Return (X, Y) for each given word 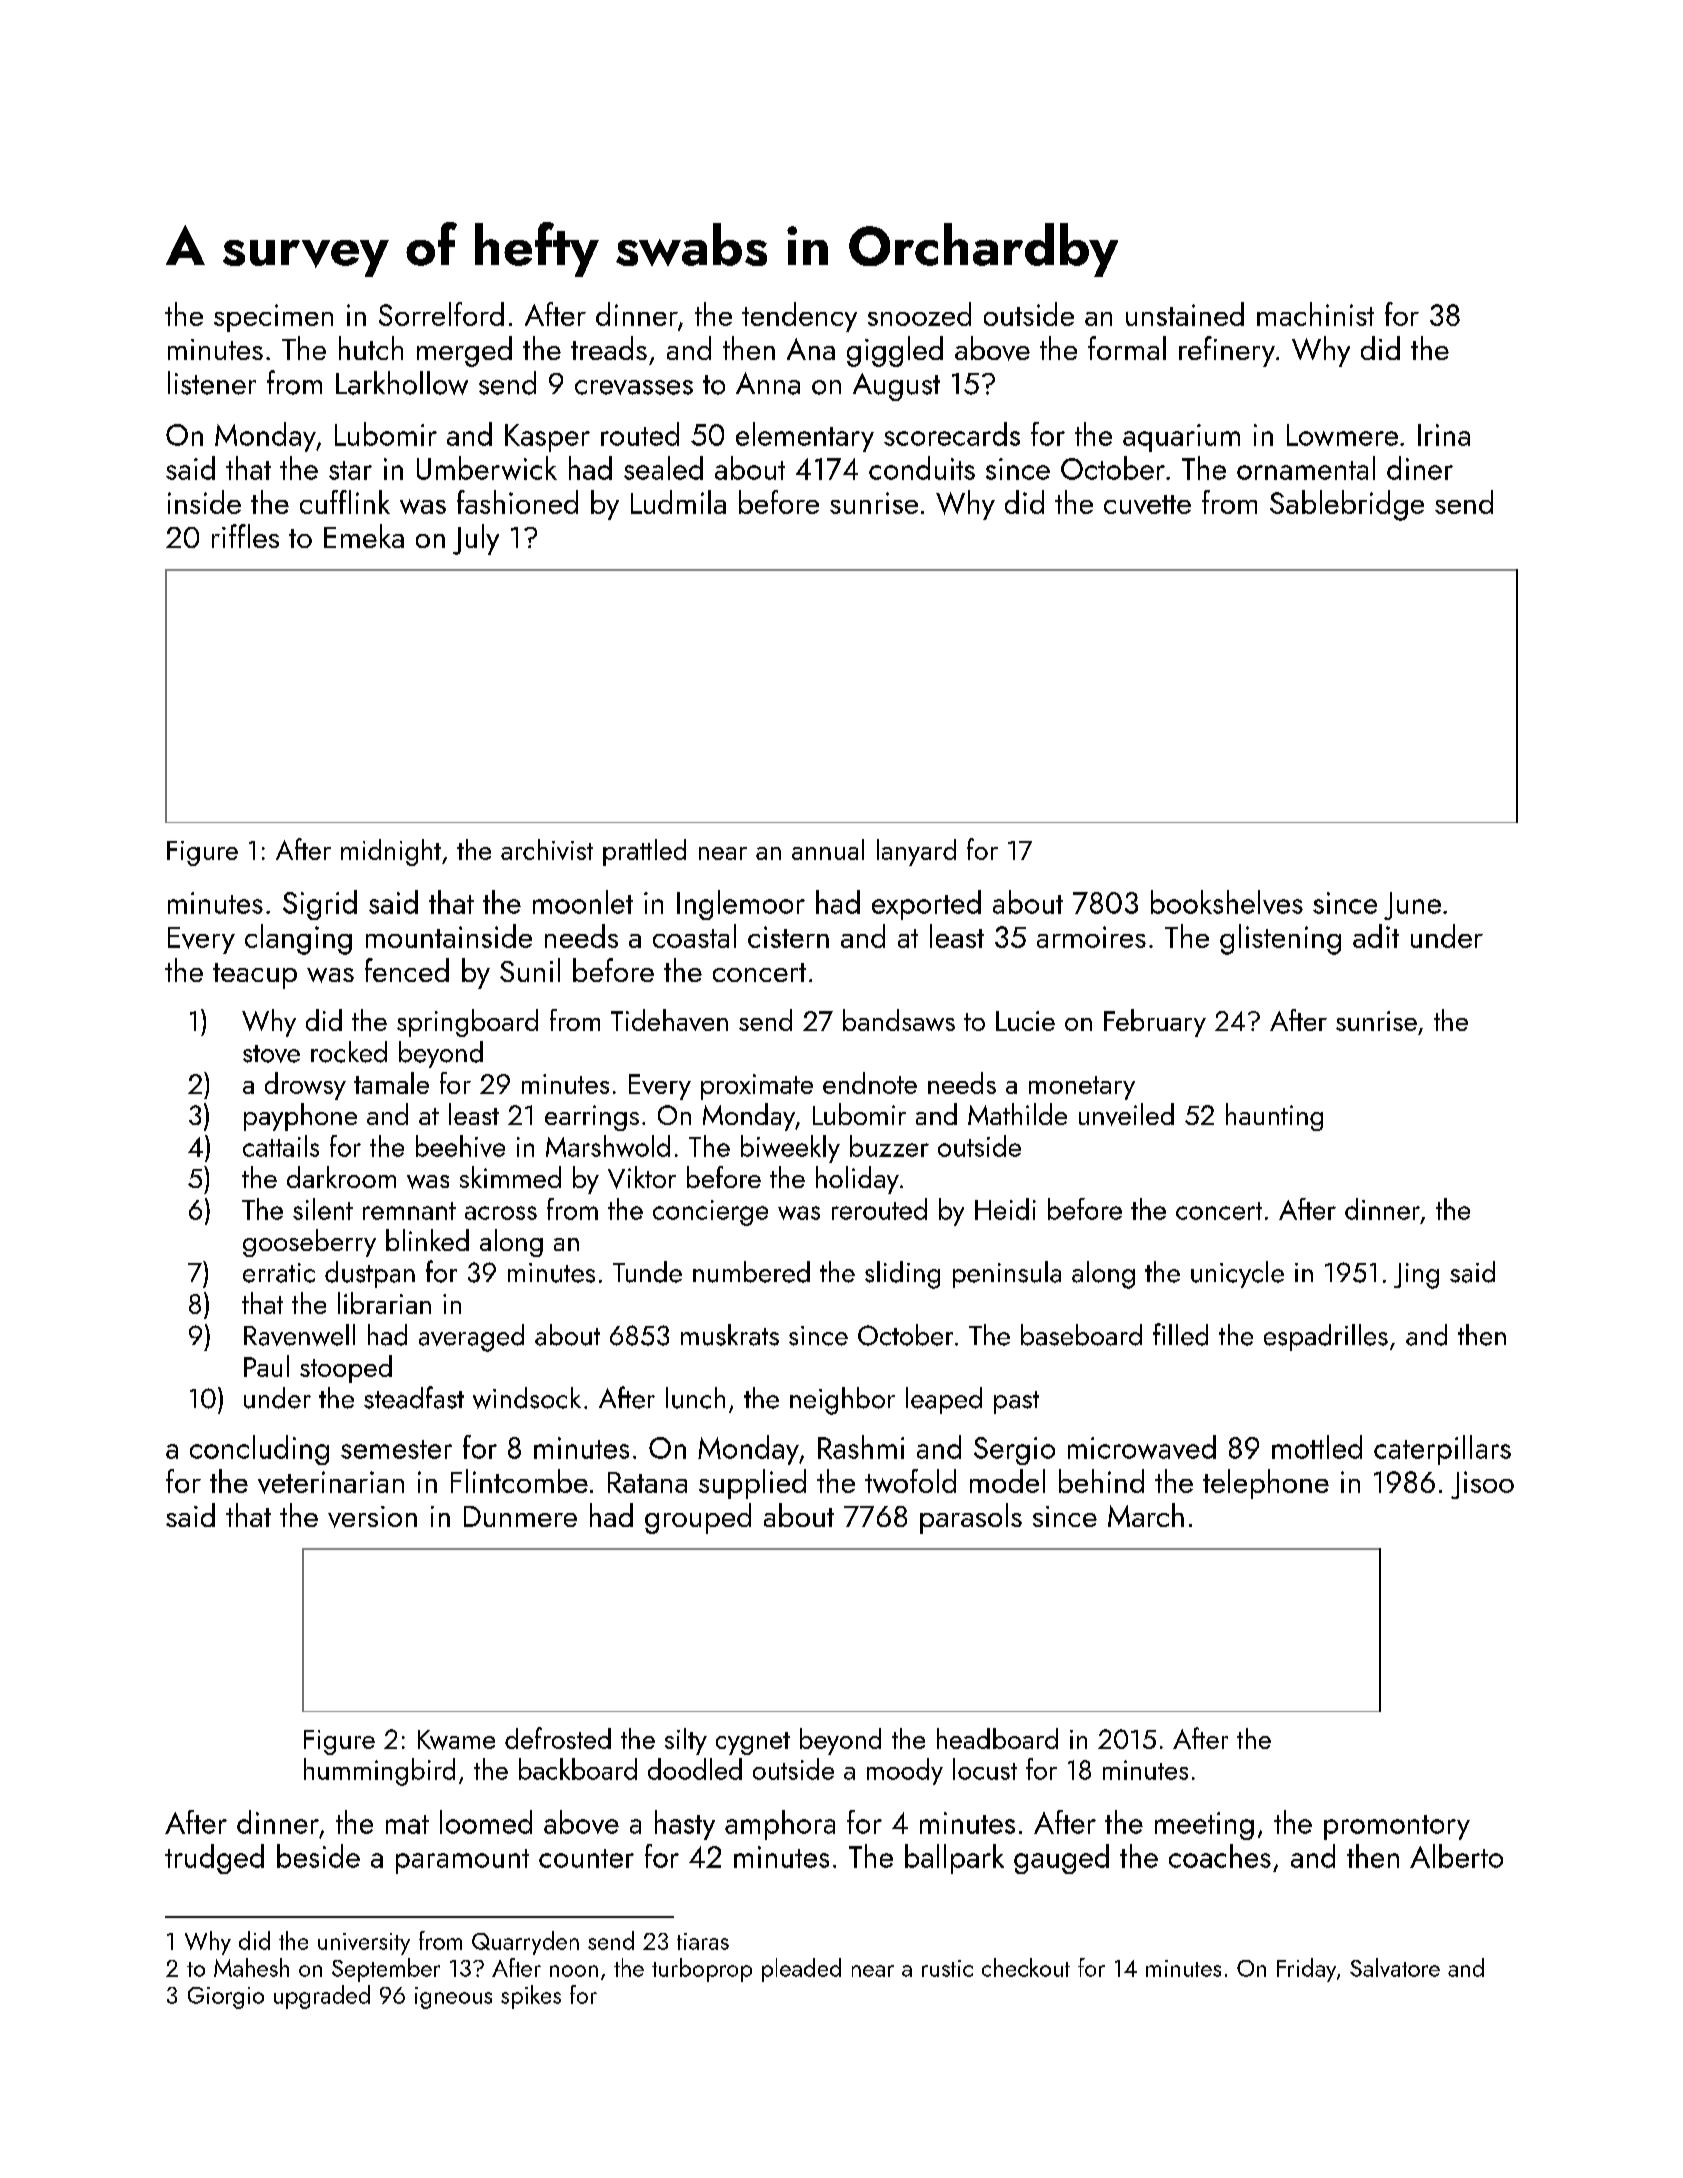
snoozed (919, 314)
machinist (1315, 314)
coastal (694, 936)
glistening (1280, 939)
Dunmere (520, 1516)
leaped (944, 1400)
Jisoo (1482, 1485)
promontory (1397, 1827)
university (364, 1944)
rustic (947, 1968)
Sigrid (320, 905)
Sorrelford (441, 314)
